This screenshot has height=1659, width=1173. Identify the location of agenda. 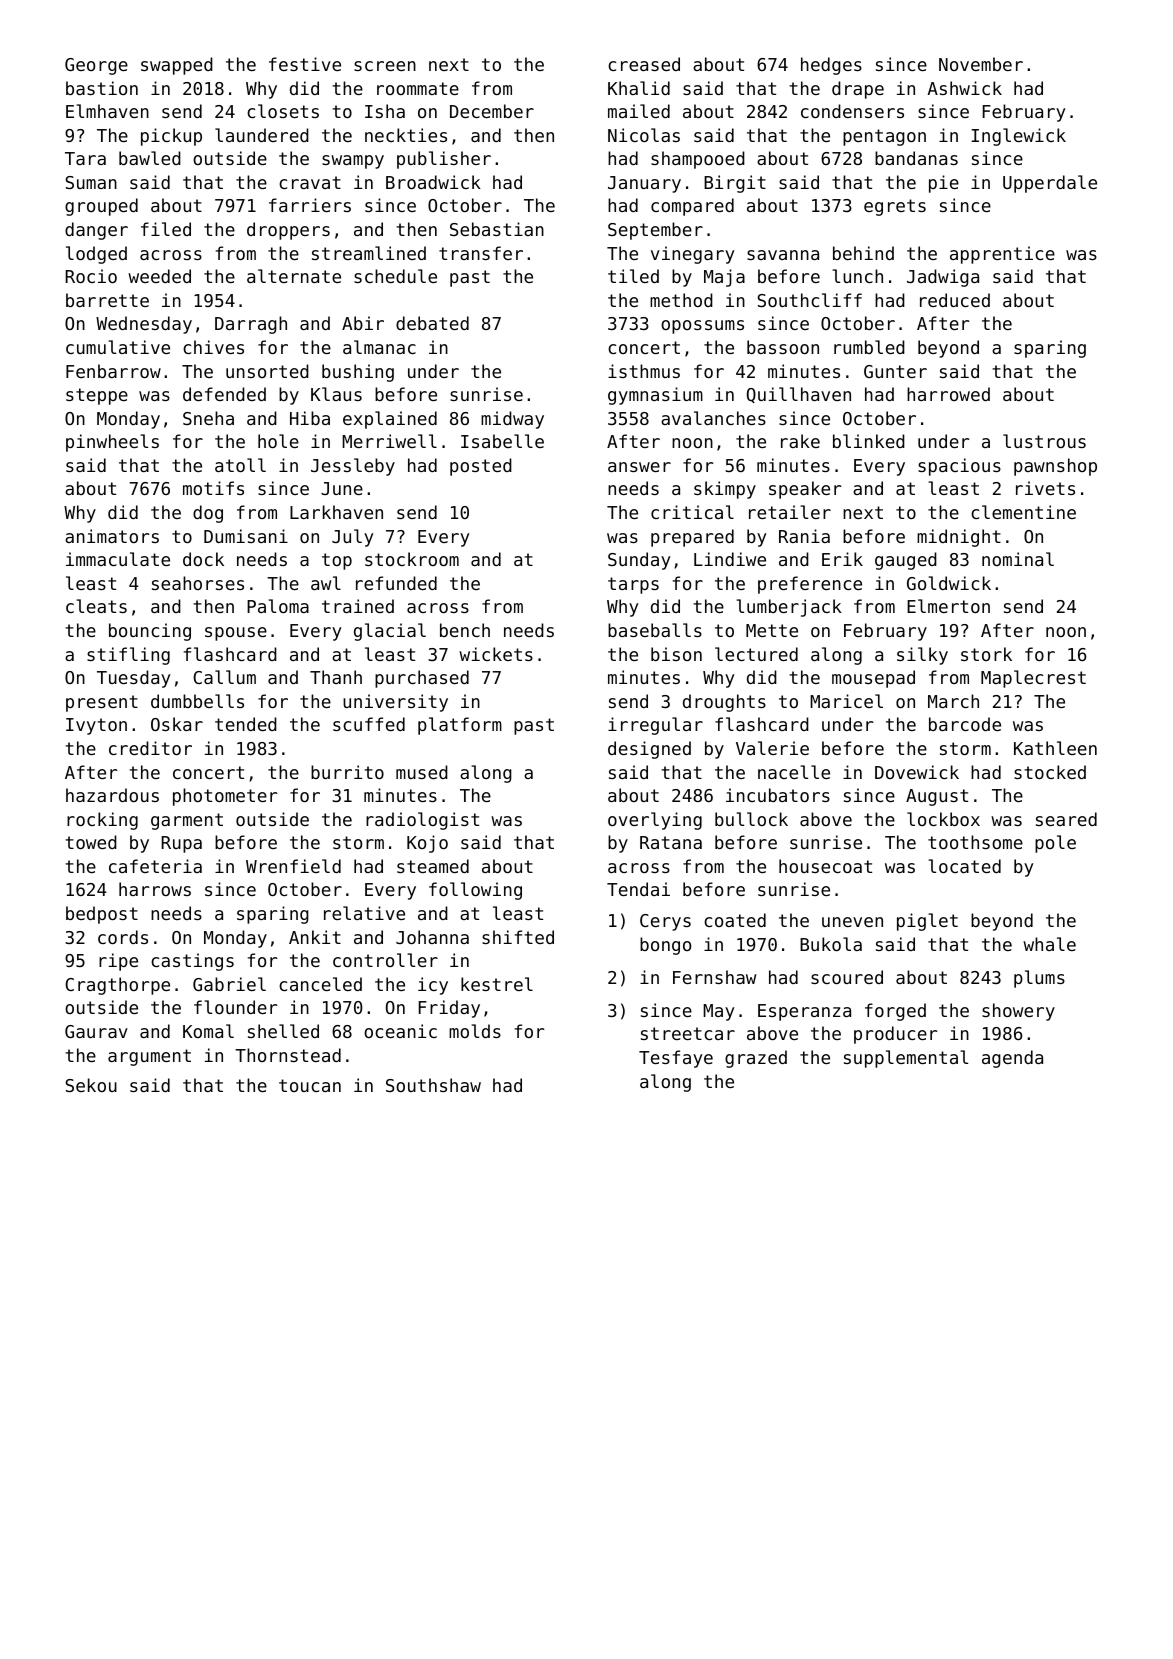
(1012, 1059).
